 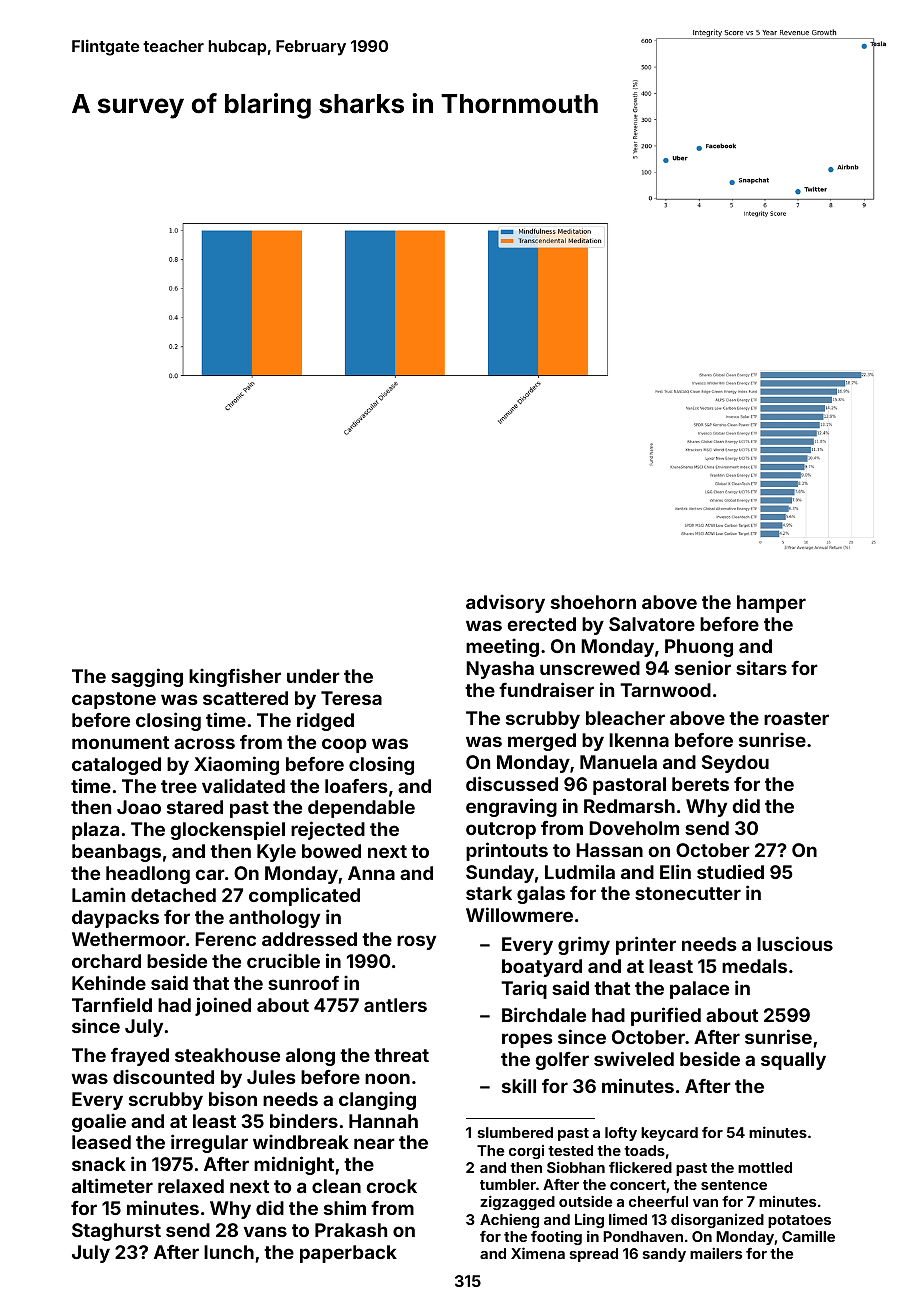 What do you see at coordinates (515, 1132) in the screenshot?
I see `slumbered` at bounding box center [515, 1132].
